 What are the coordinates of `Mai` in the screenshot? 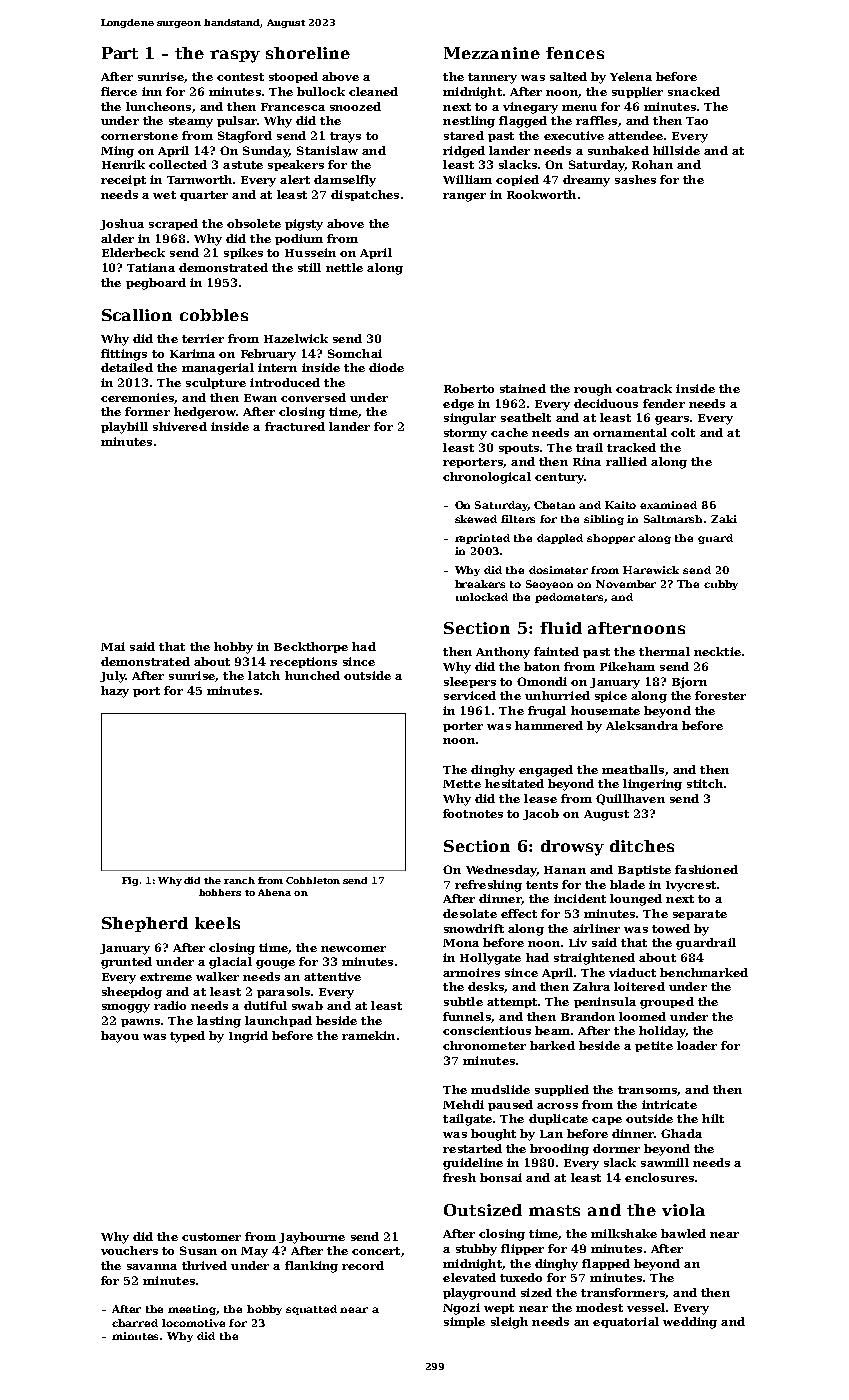 It's located at (113, 646).
